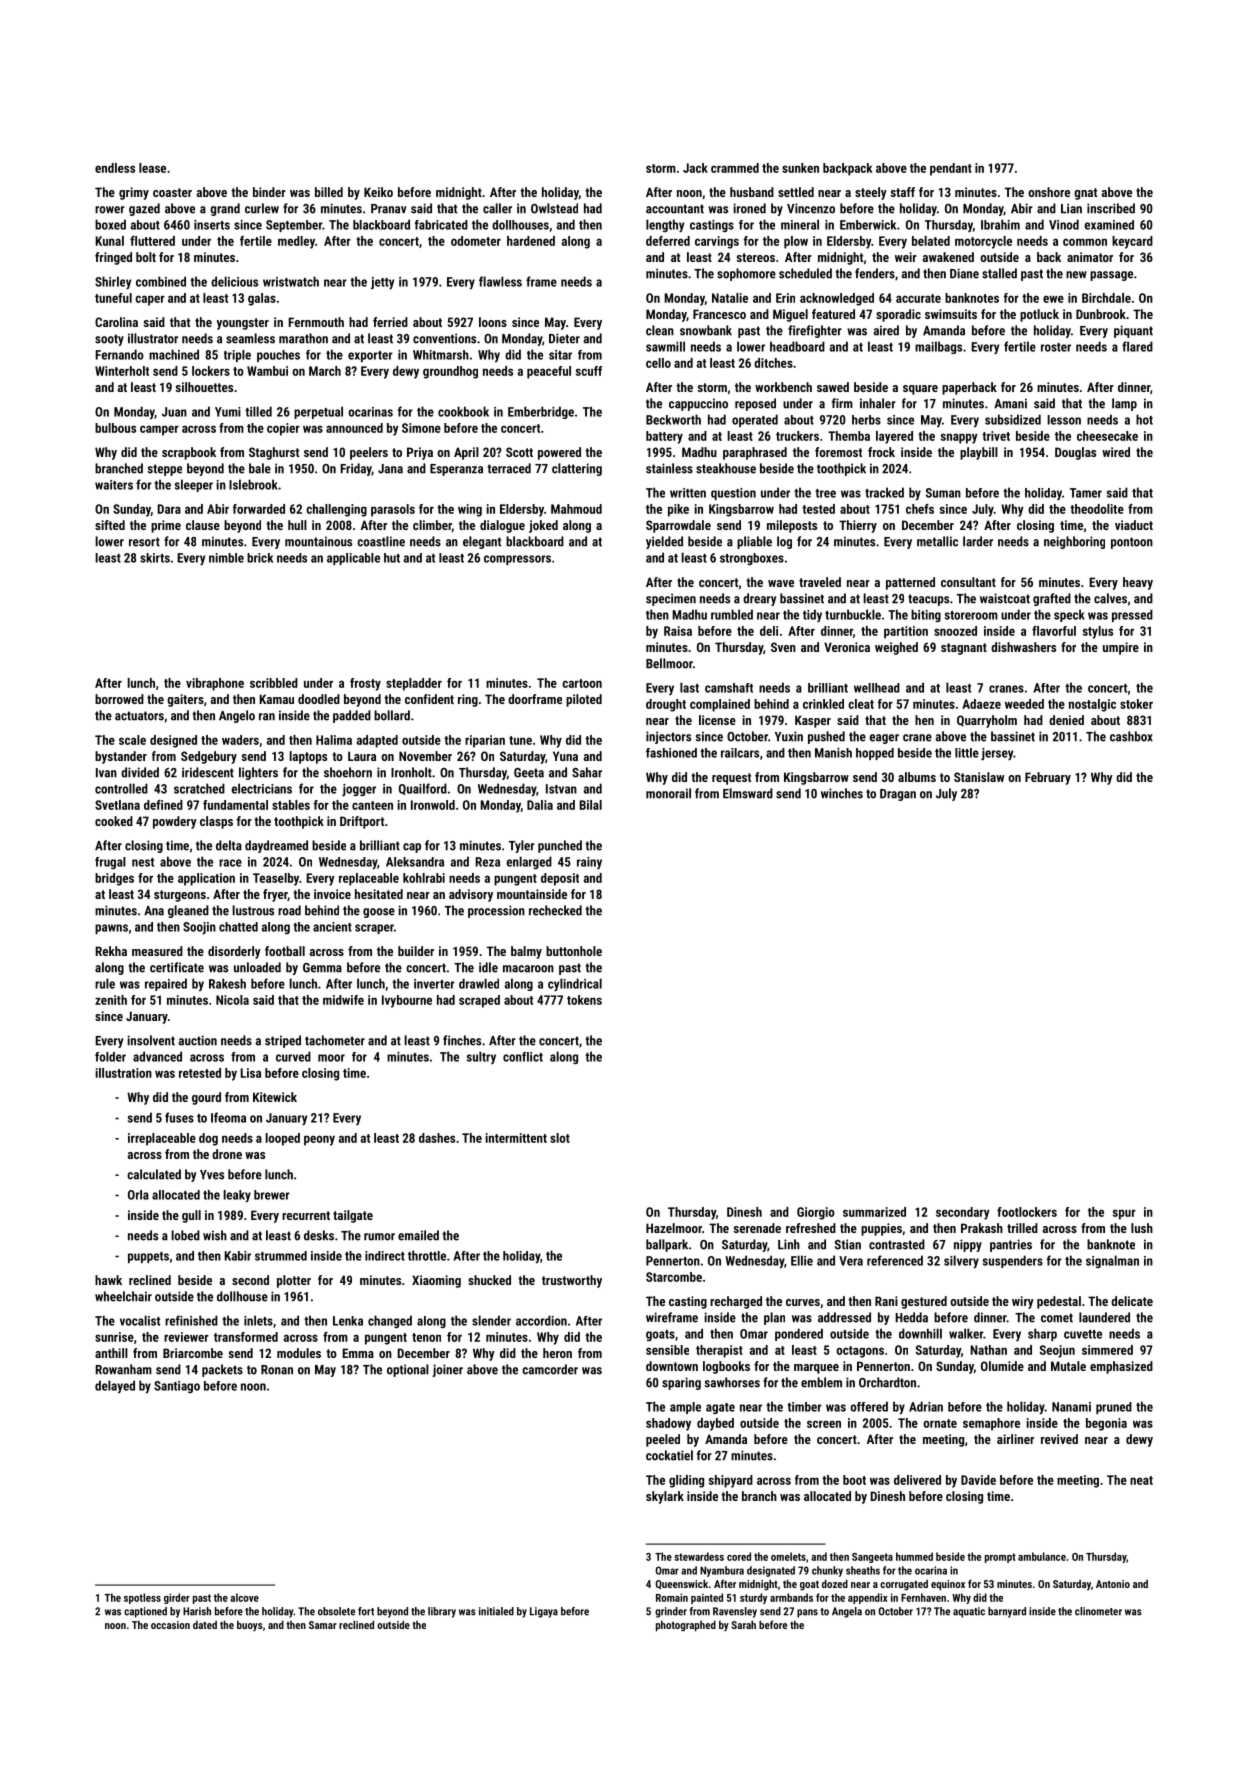  Describe the element at coordinates (115, 1387) in the screenshot. I see `delayed` at that location.
